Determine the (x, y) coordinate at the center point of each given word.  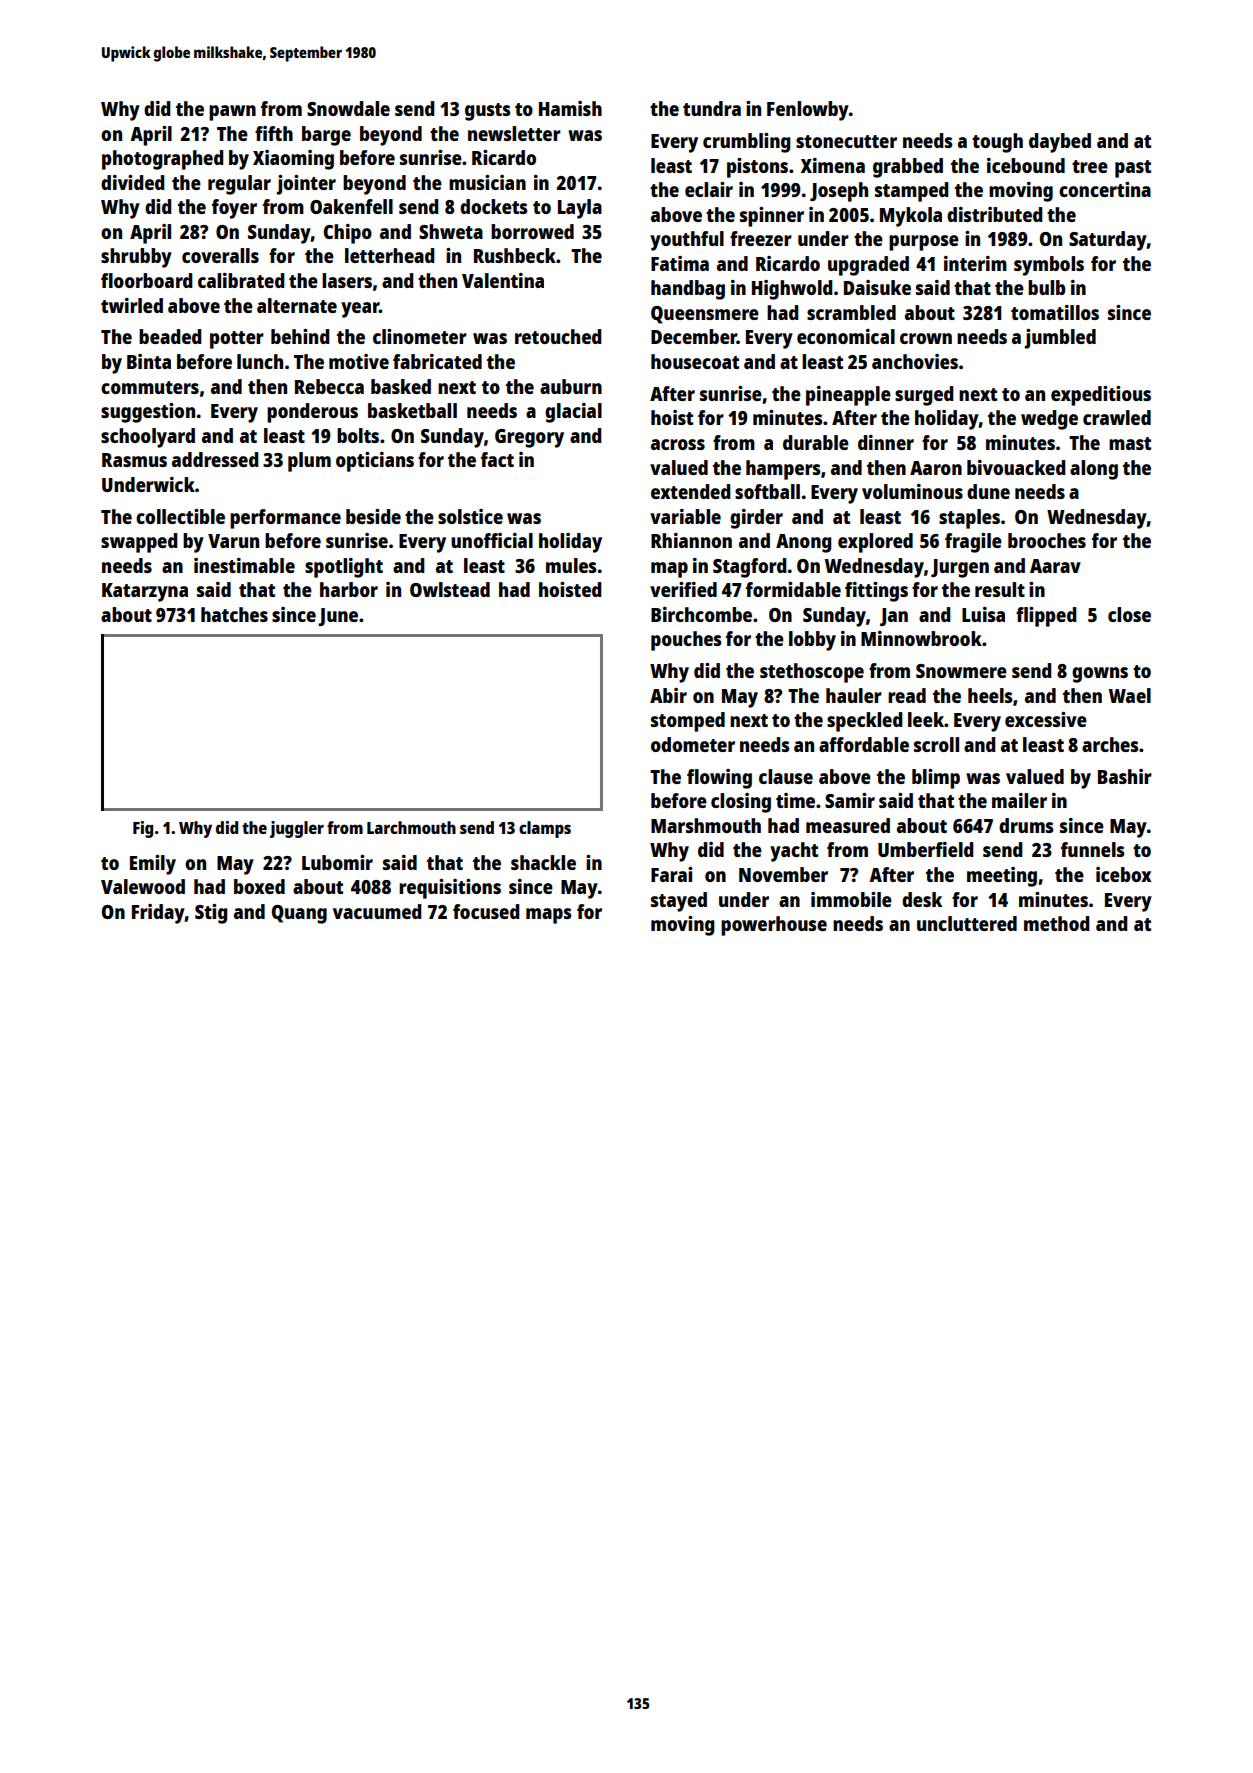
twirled (132, 305)
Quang (299, 914)
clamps (545, 829)
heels (990, 695)
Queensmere (705, 315)
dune (988, 491)
